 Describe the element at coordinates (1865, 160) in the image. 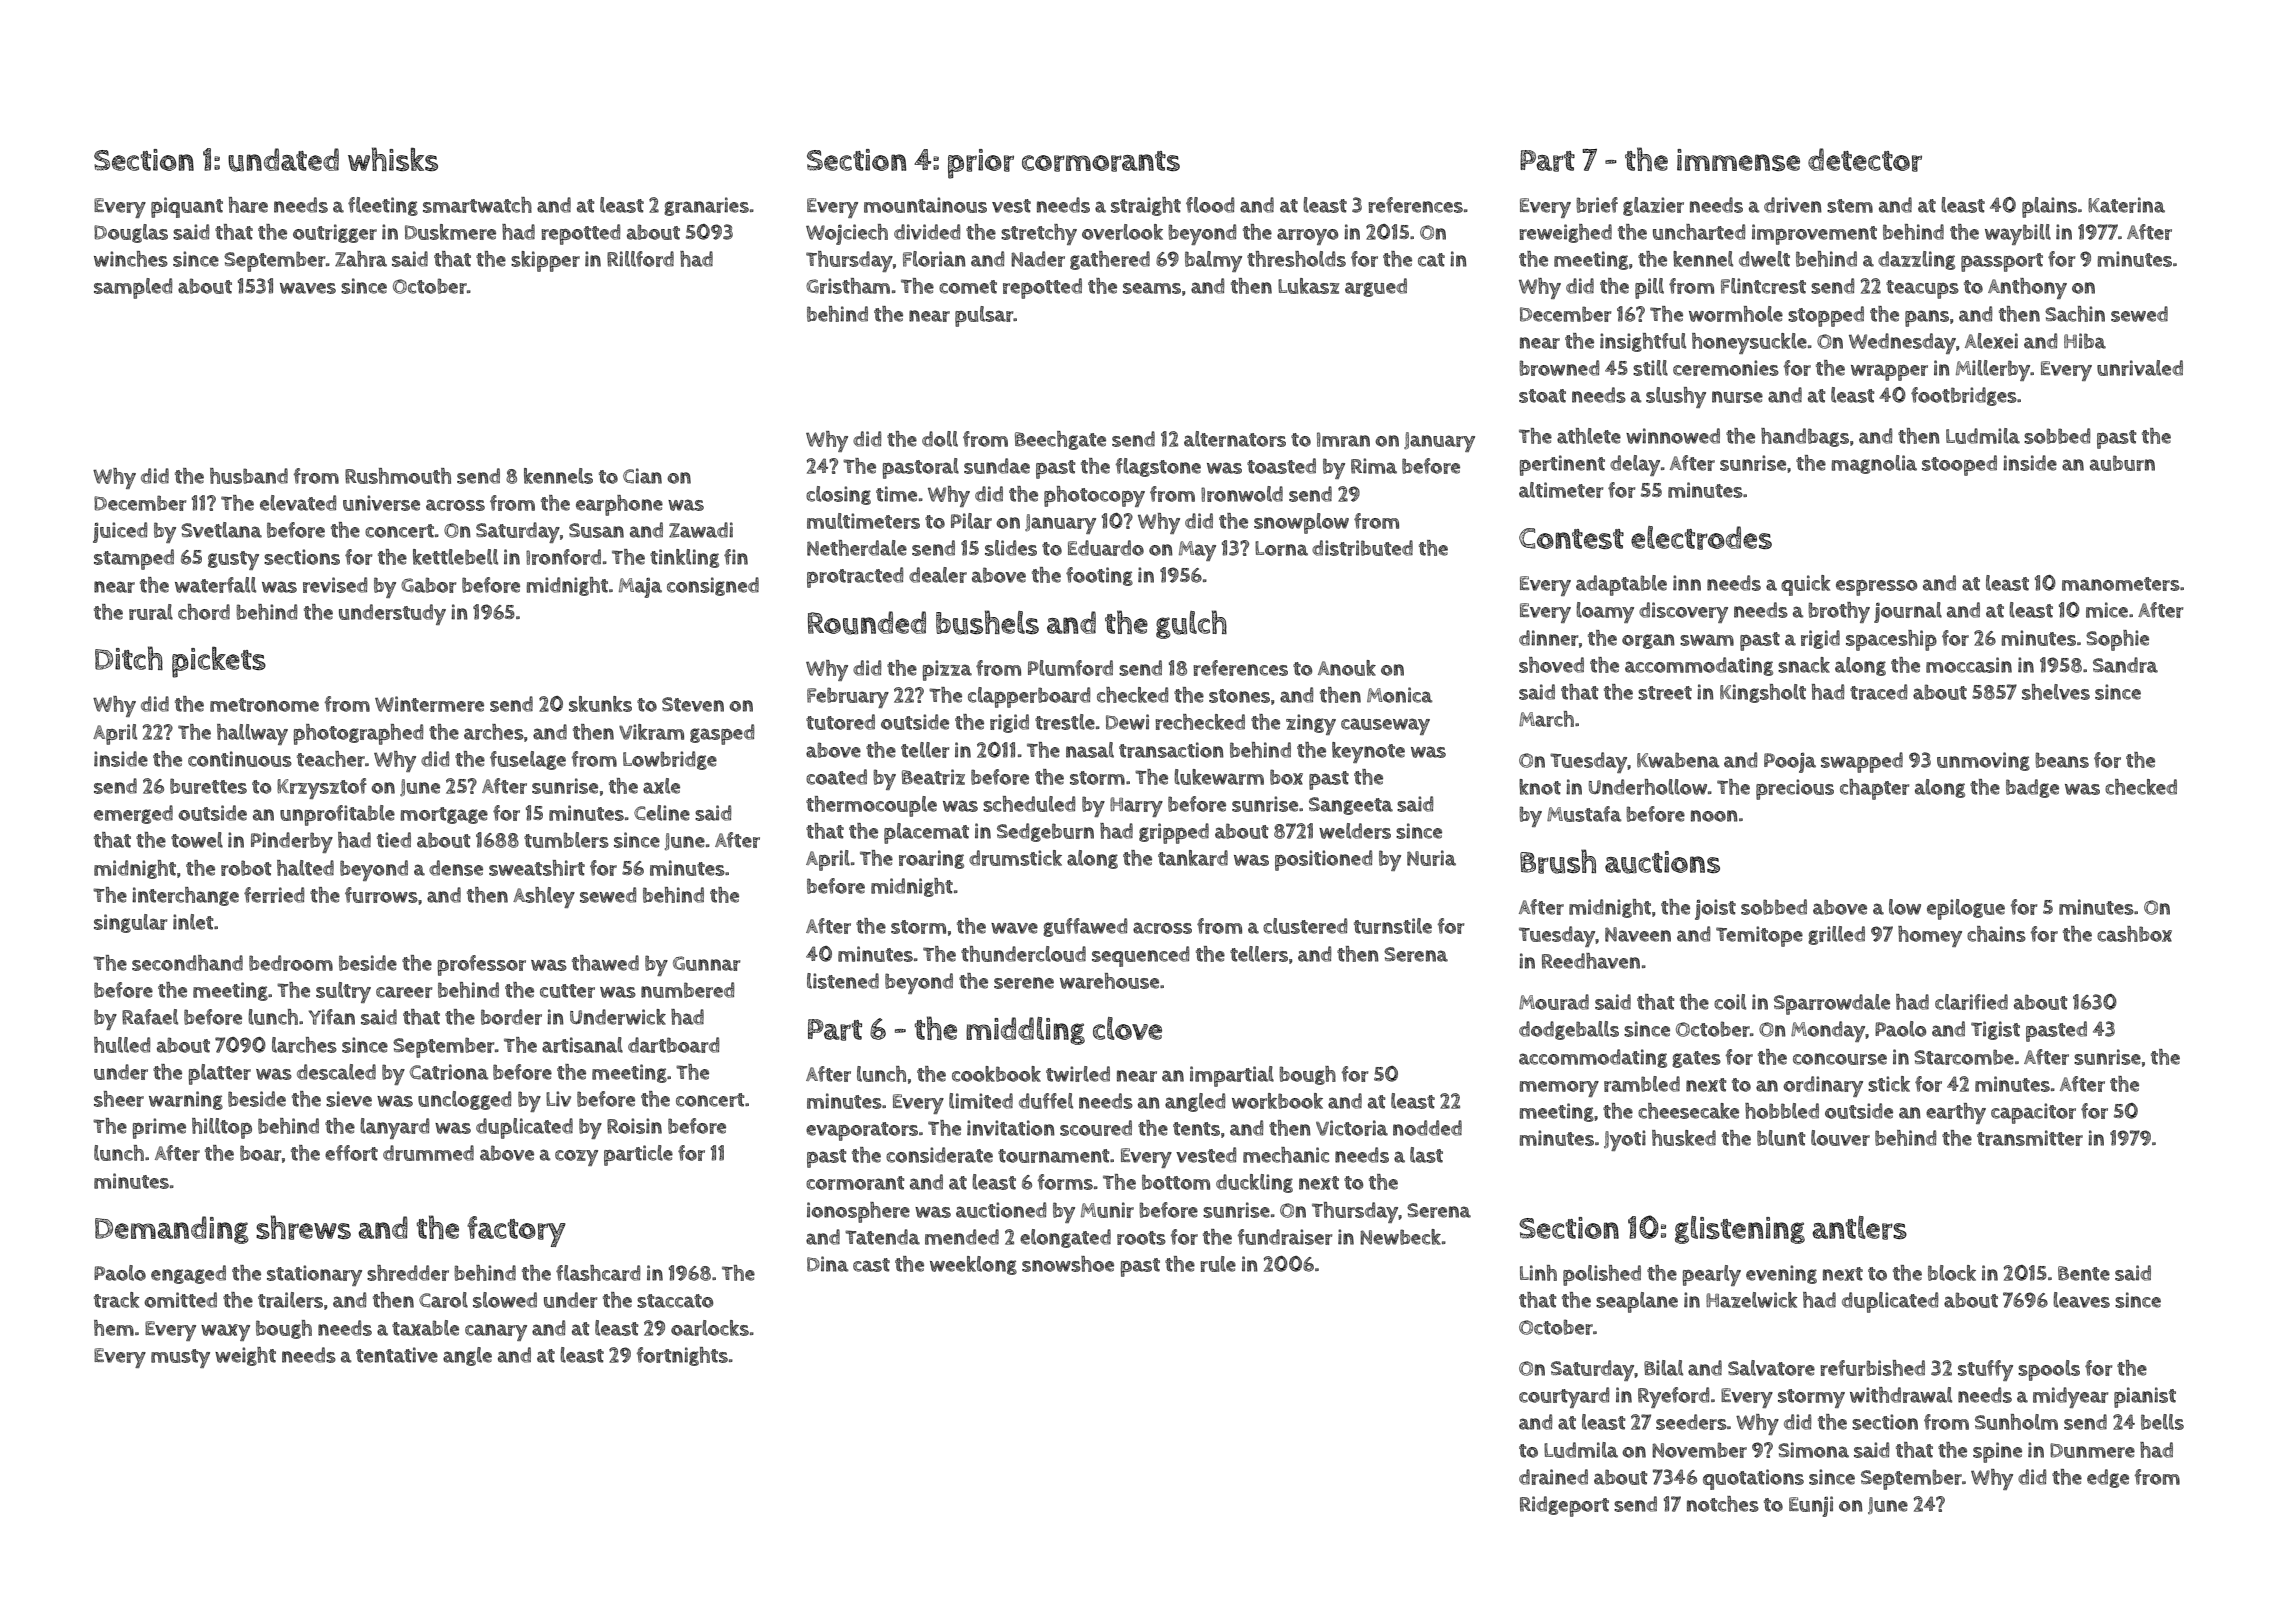

I see `detector` at that location.
